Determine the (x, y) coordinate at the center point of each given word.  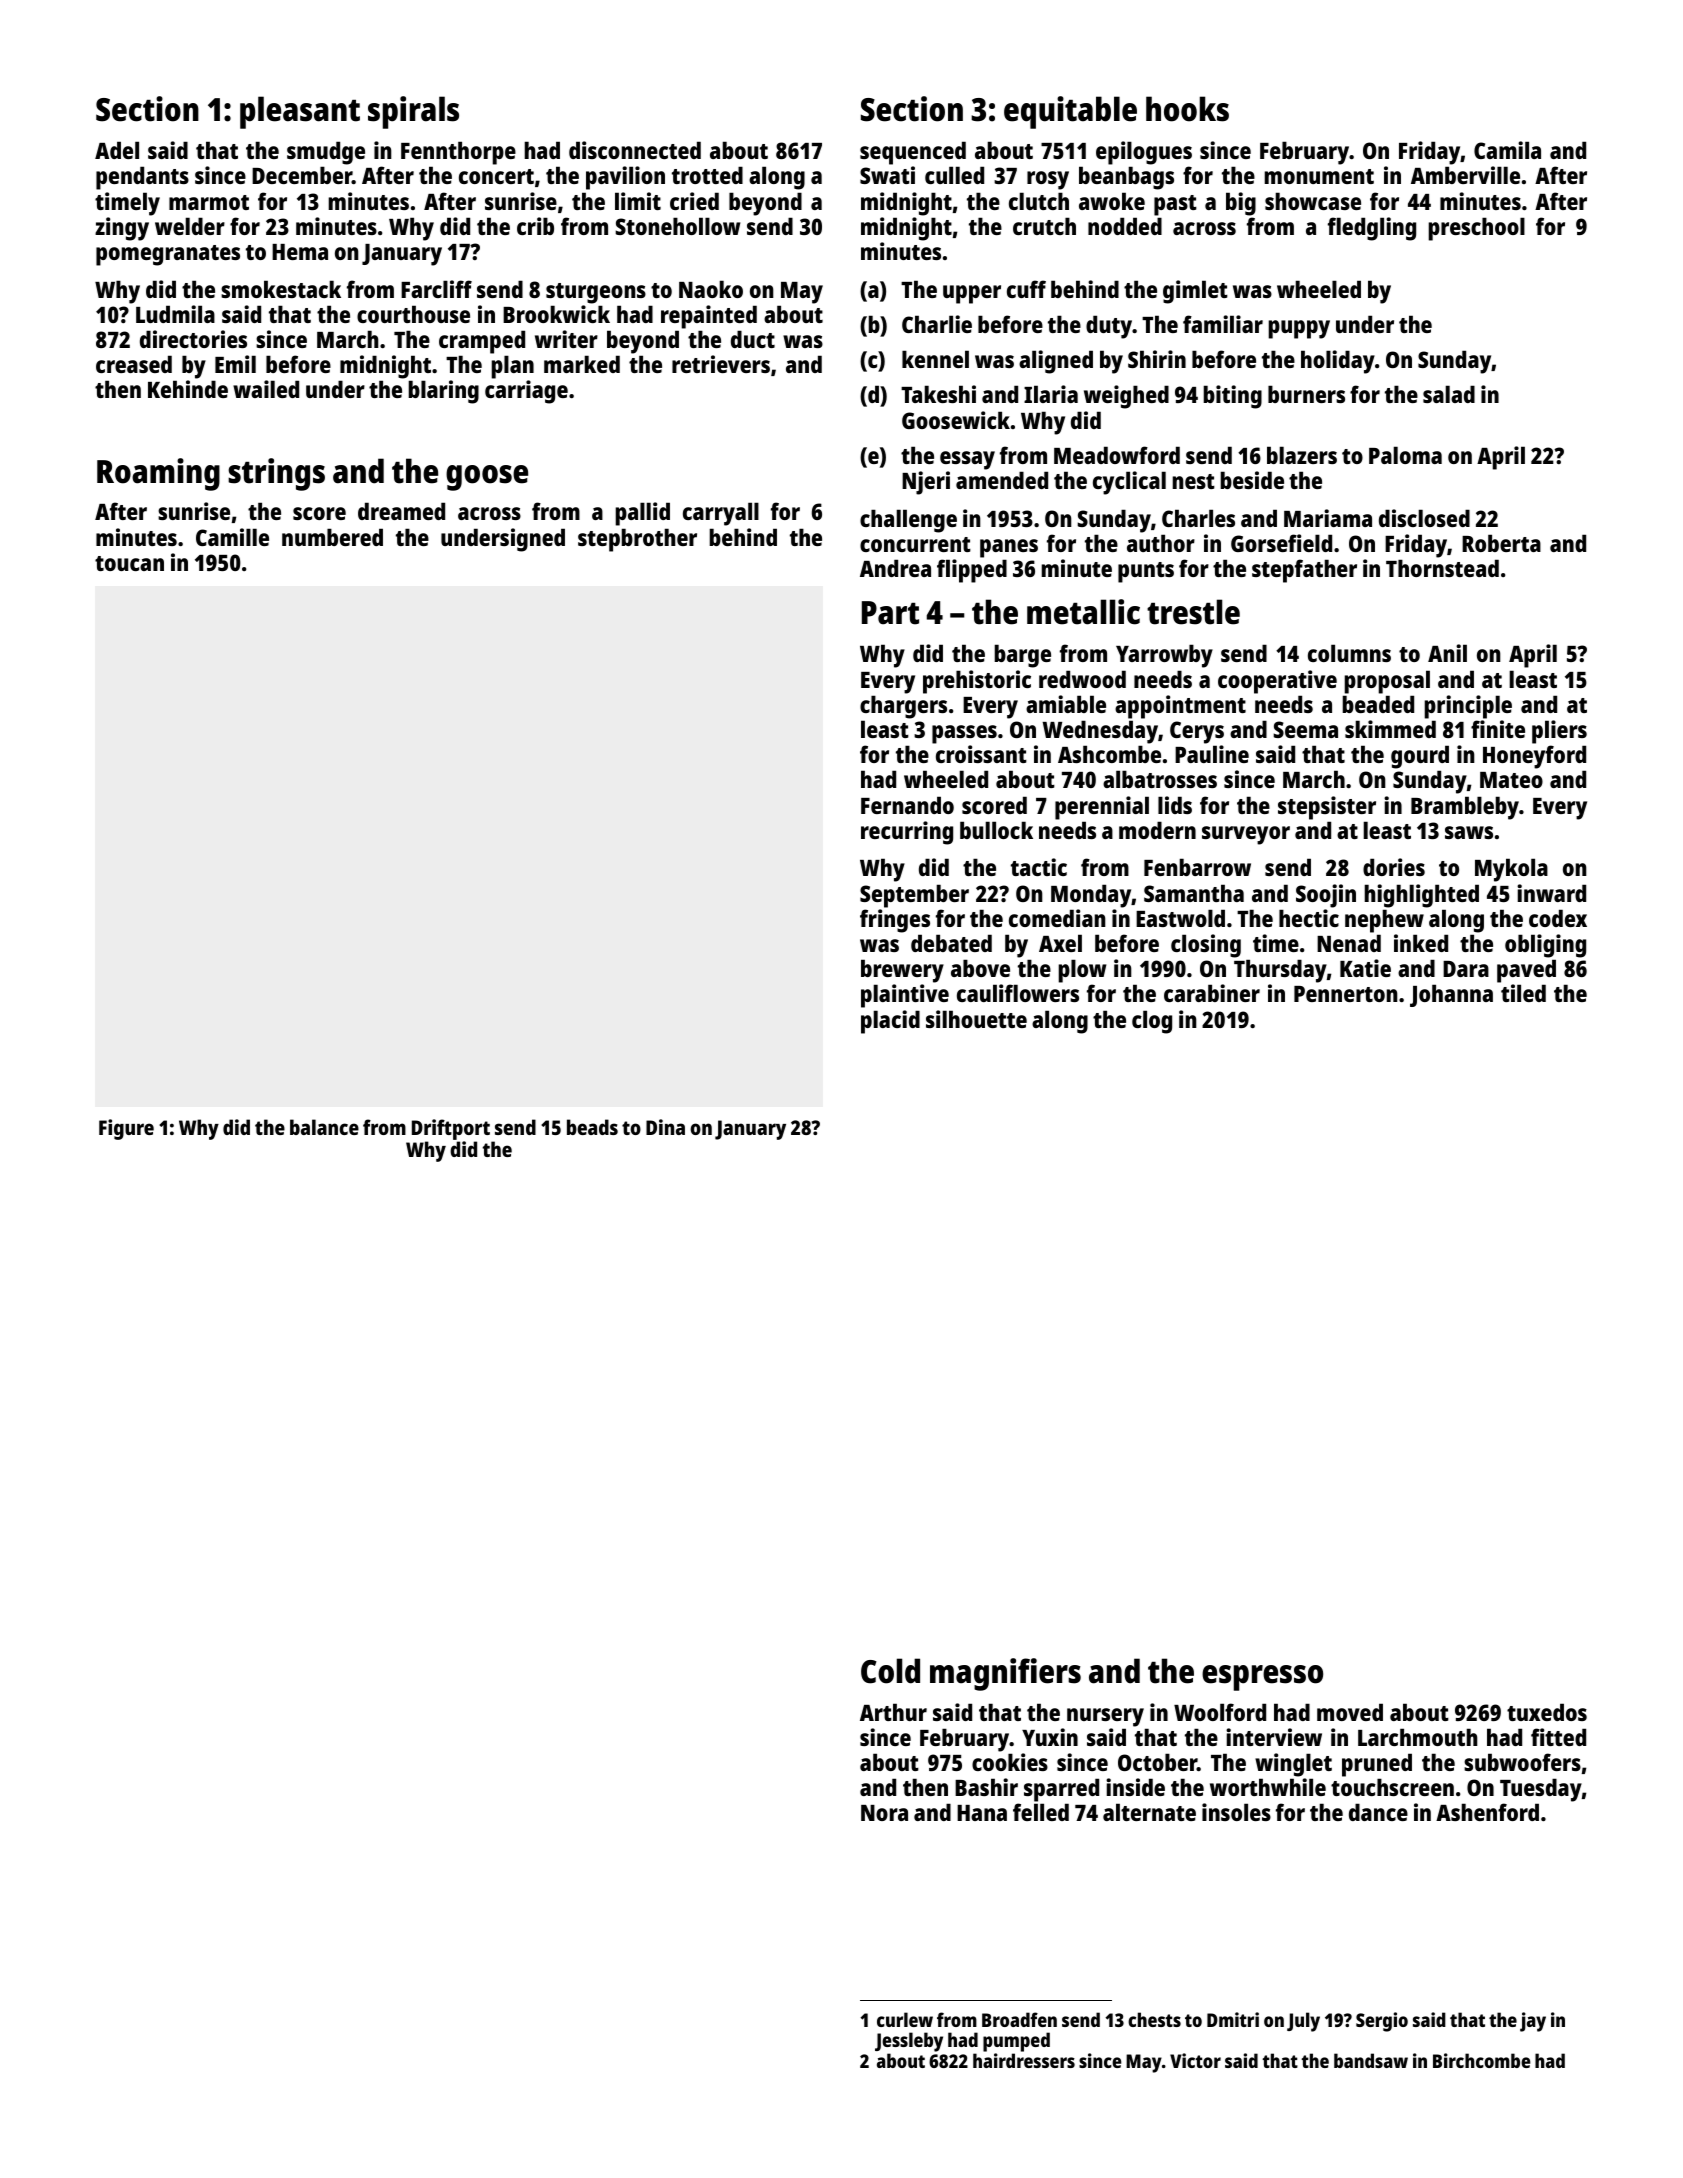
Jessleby (909, 2043)
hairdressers (1024, 2060)
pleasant (300, 112)
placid (890, 1022)
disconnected (635, 150)
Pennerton (1346, 994)
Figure (126, 1129)
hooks (1187, 109)
